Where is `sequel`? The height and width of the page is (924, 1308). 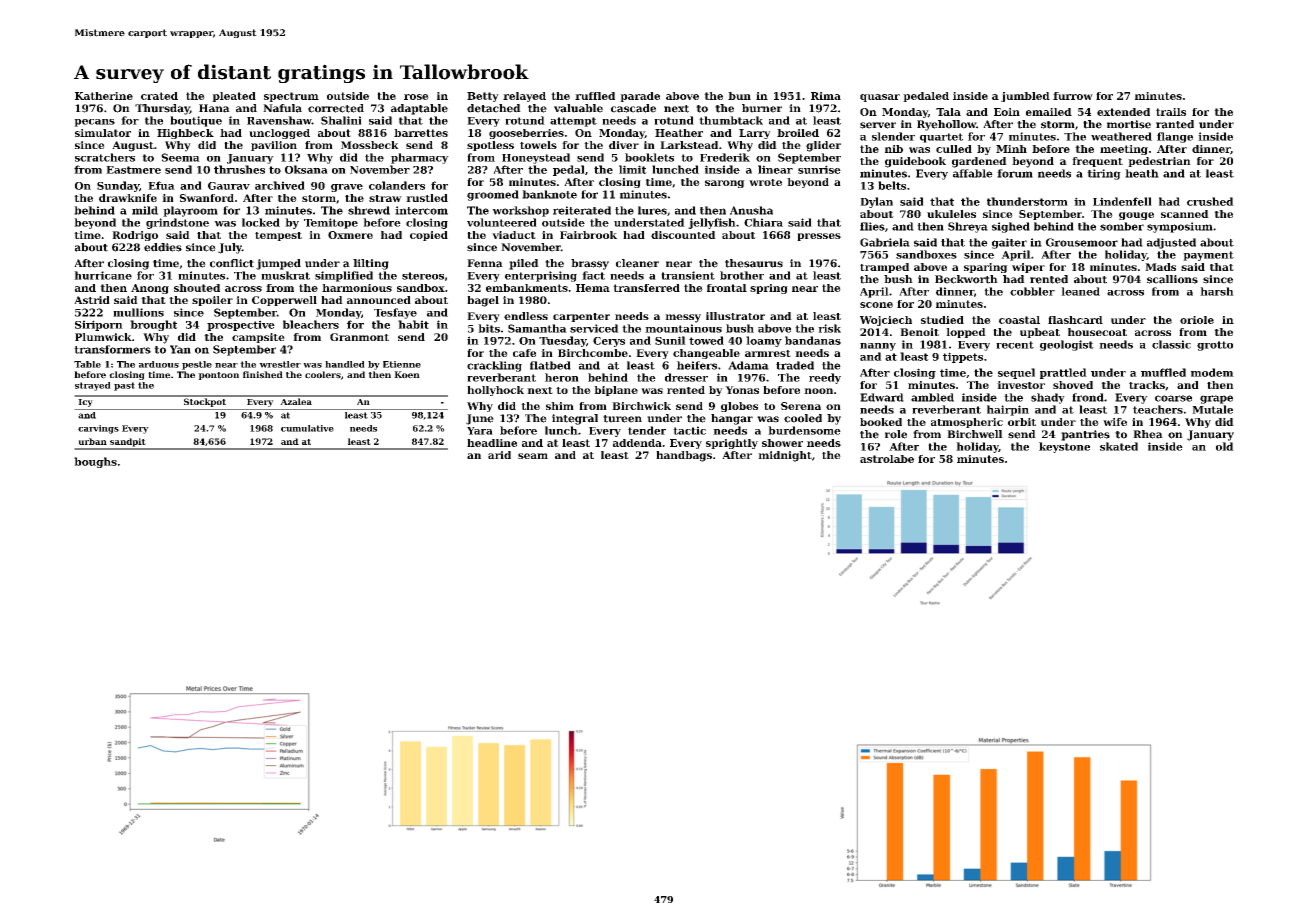 sequel is located at coordinates (1016, 373).
